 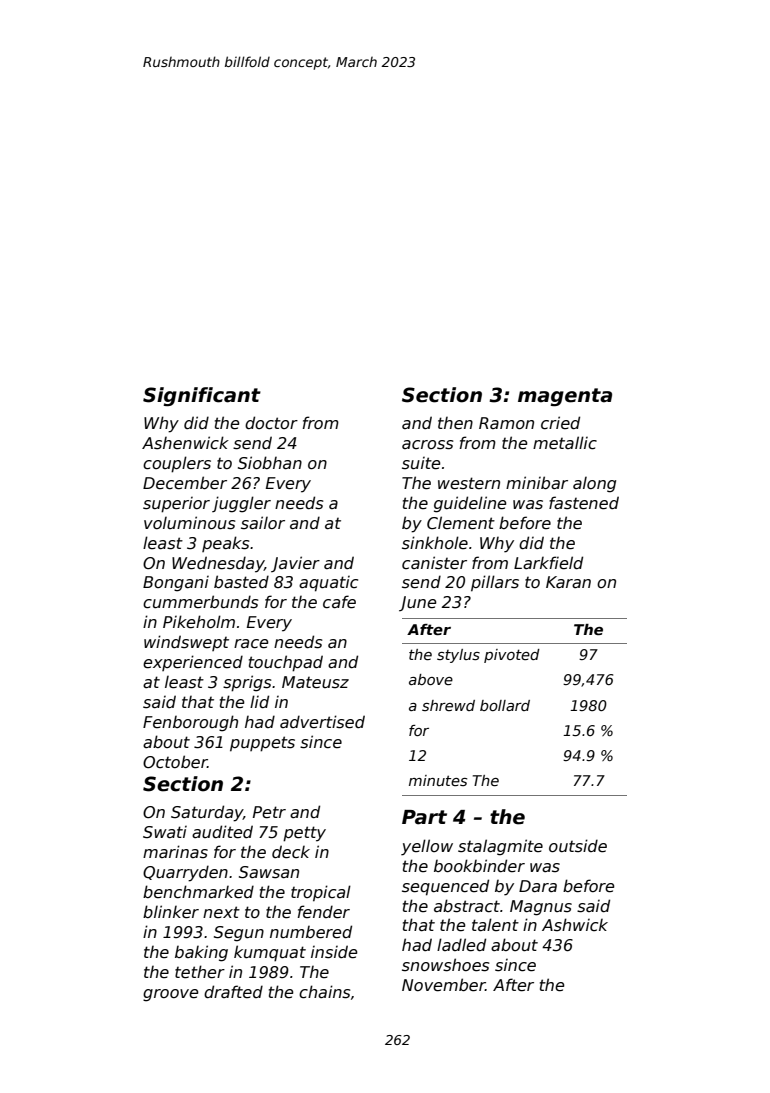 I want to click on yellow, so click(x=427, y=847).
